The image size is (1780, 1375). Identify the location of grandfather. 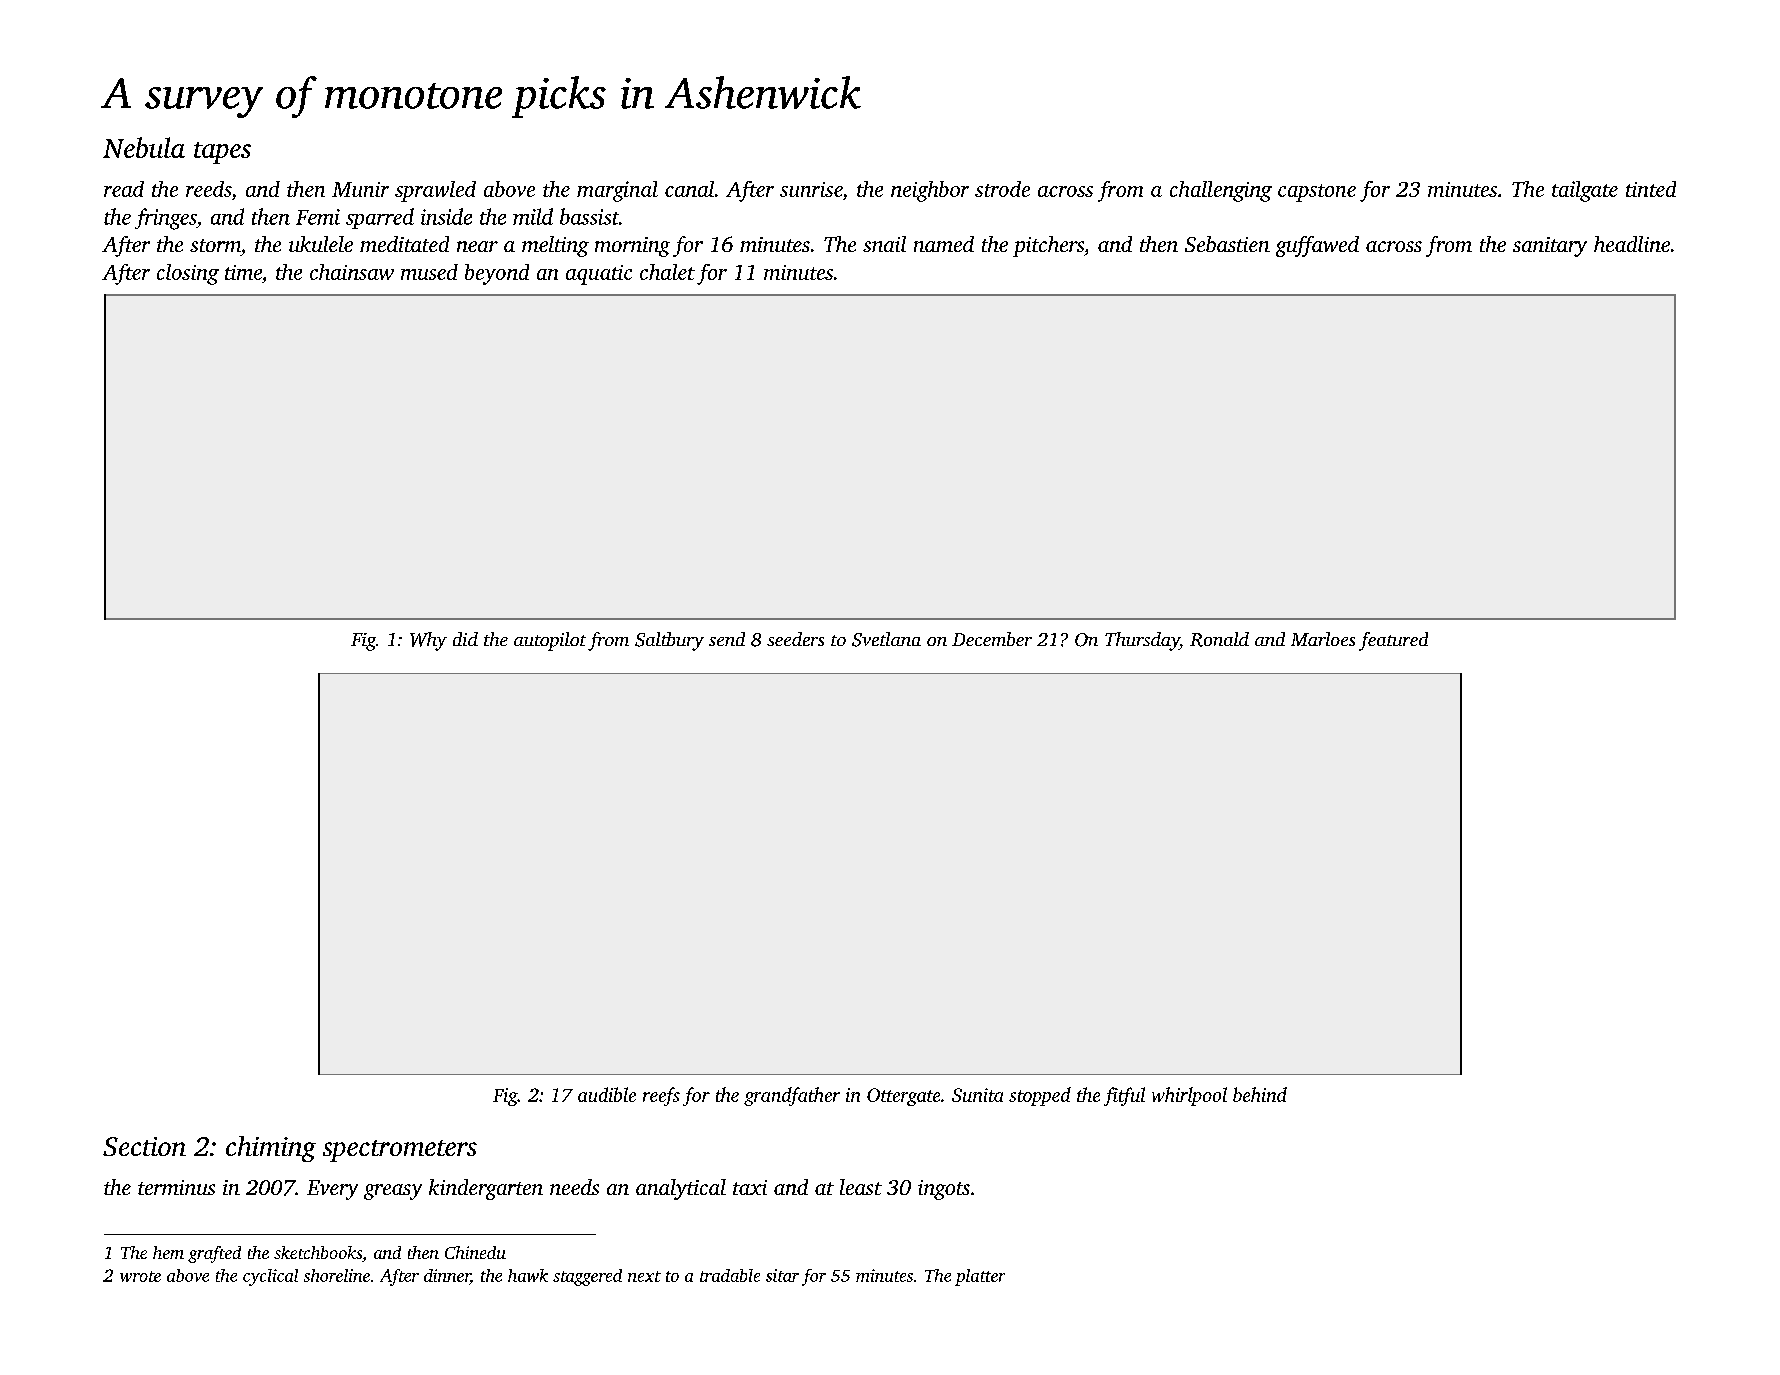
(792, 1096).
